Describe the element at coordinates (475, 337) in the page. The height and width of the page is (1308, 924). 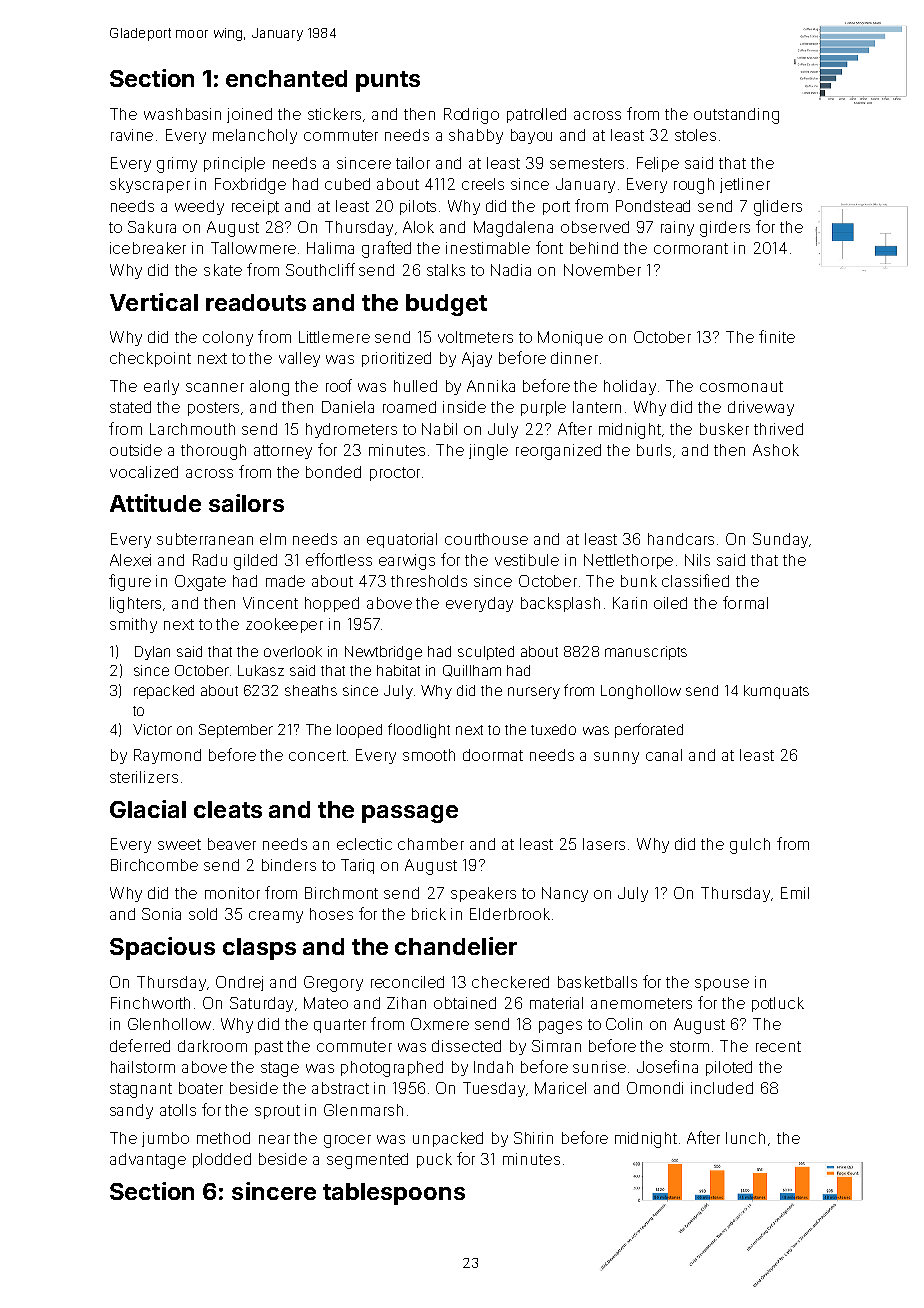
I see `voltmeters` at that location.
